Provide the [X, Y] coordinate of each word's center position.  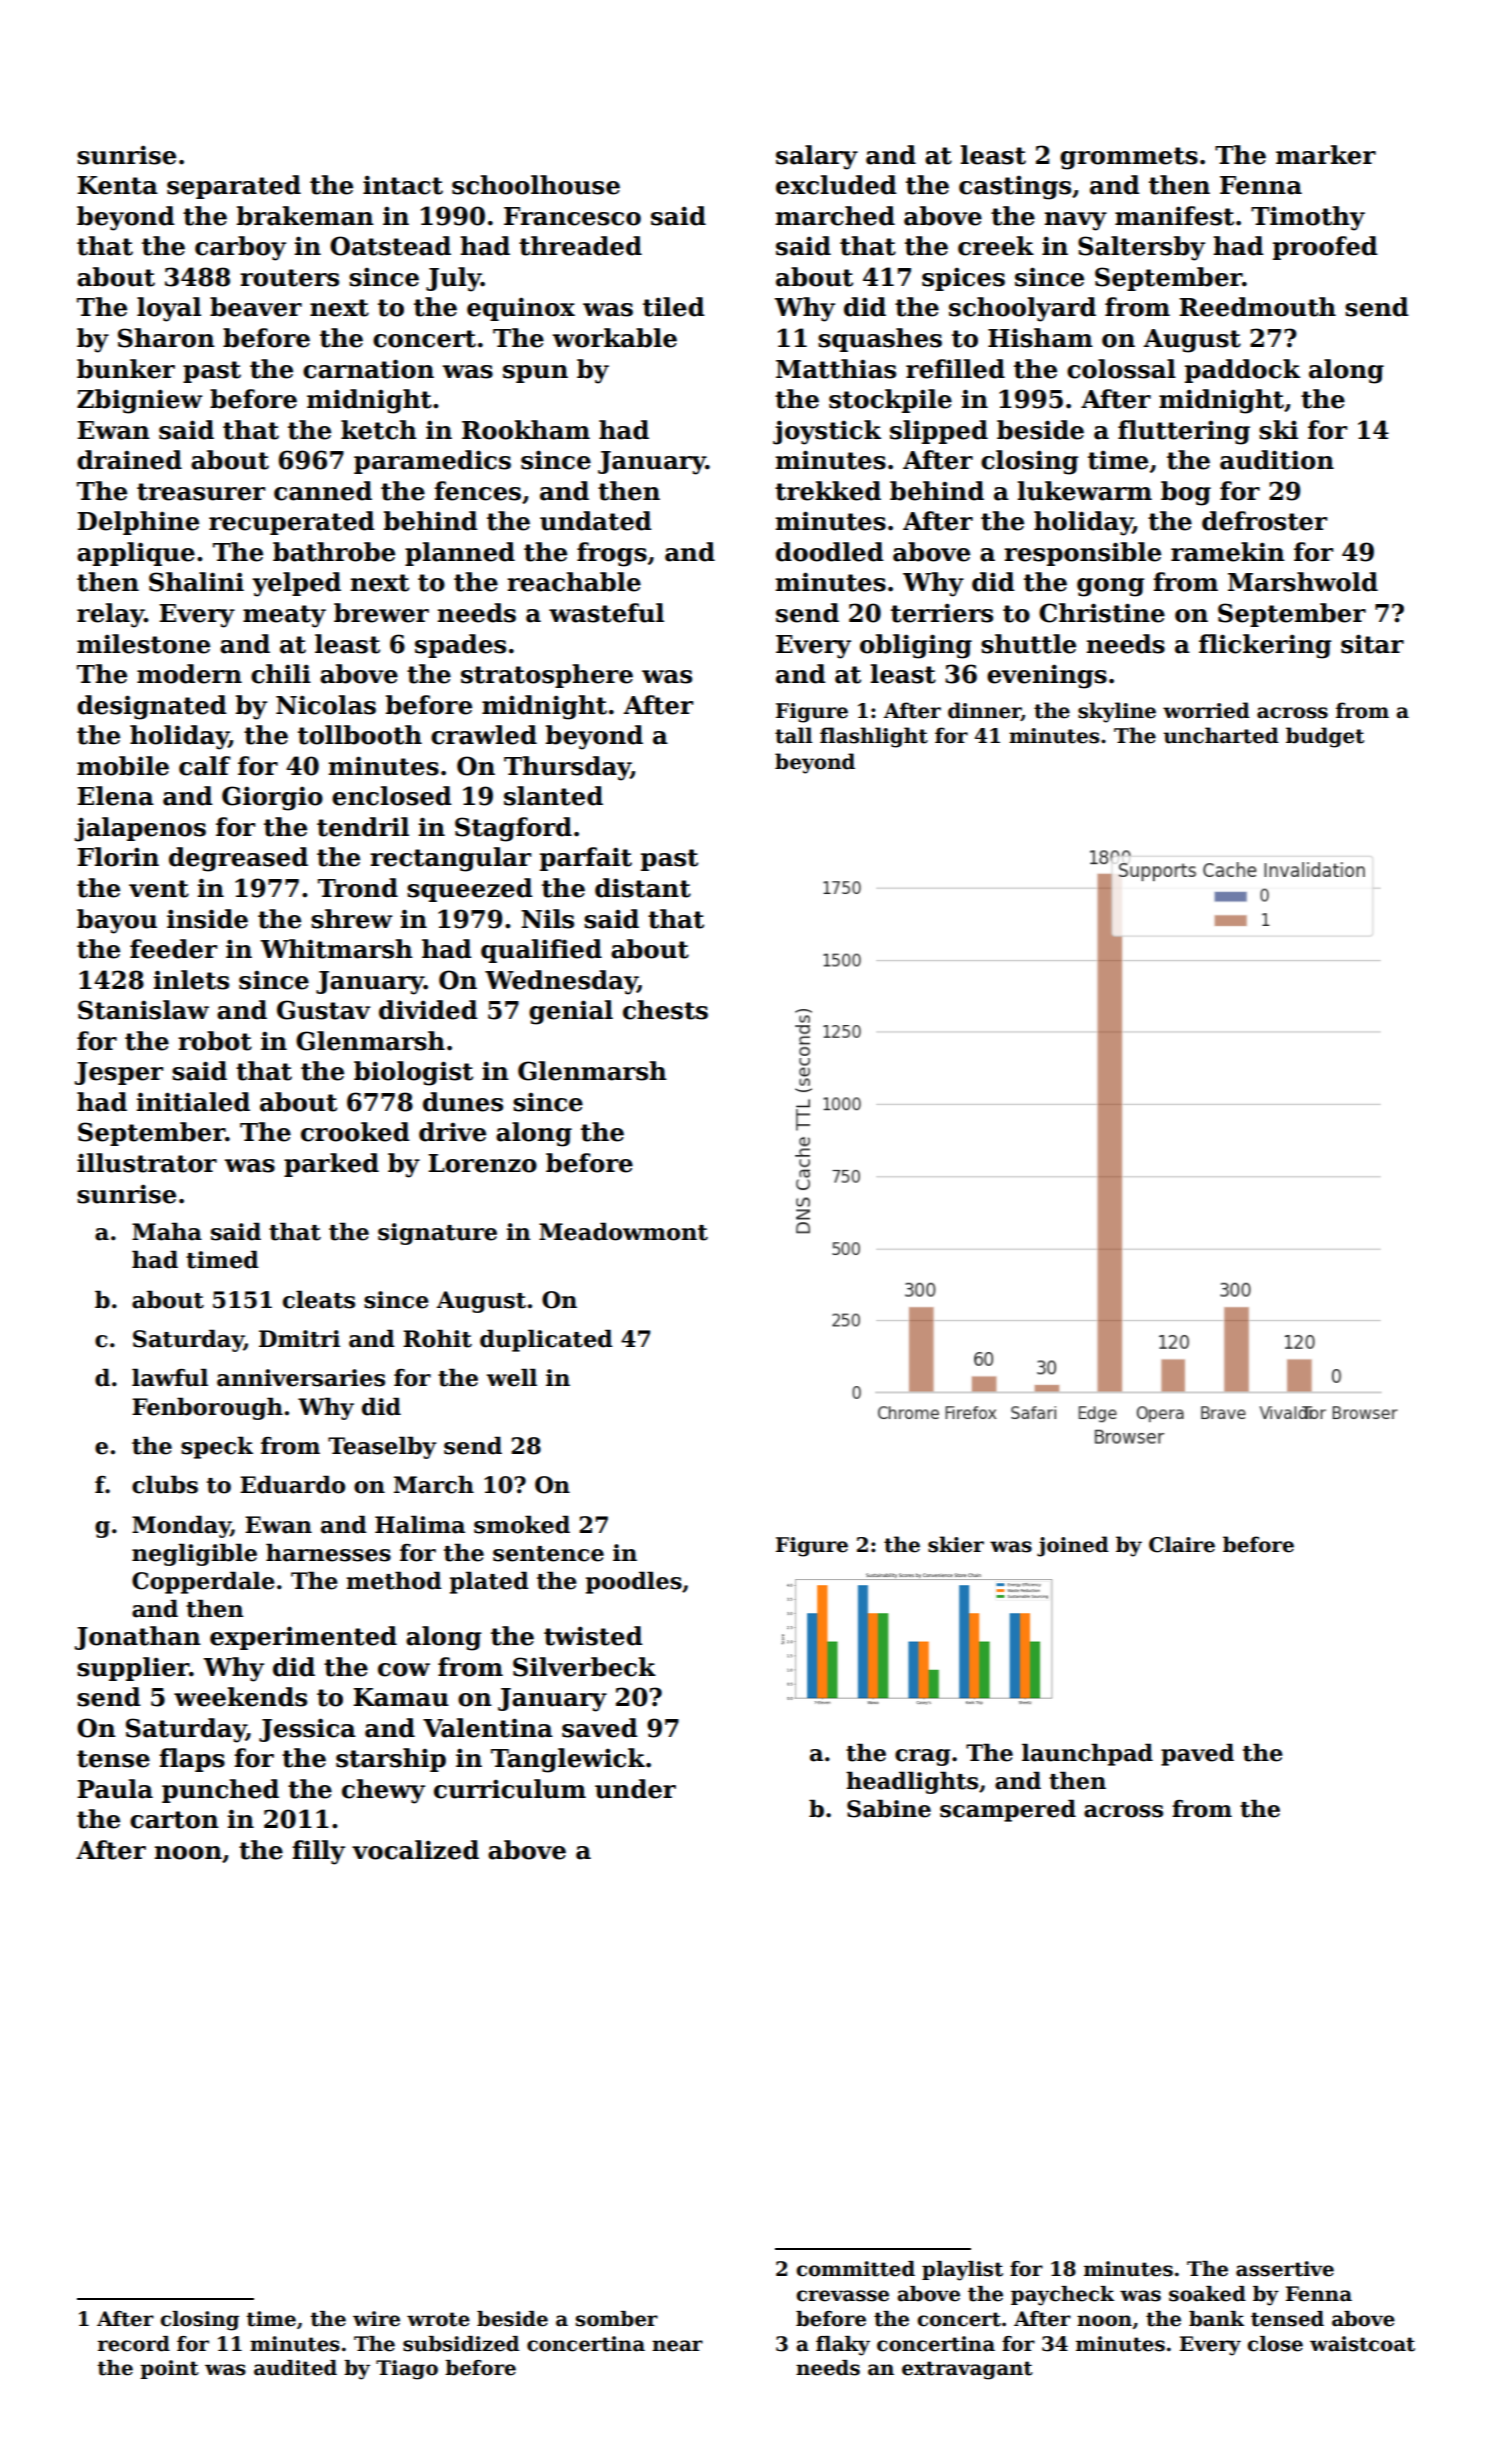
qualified [541, 951]
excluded [836, 185]
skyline [1117, 712]
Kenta [117, 185]
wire [376, 2319]
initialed [193, 1102]
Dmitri [299, 1339]
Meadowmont [623, 1231]
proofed [1325, 248]
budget [1325, 737]
